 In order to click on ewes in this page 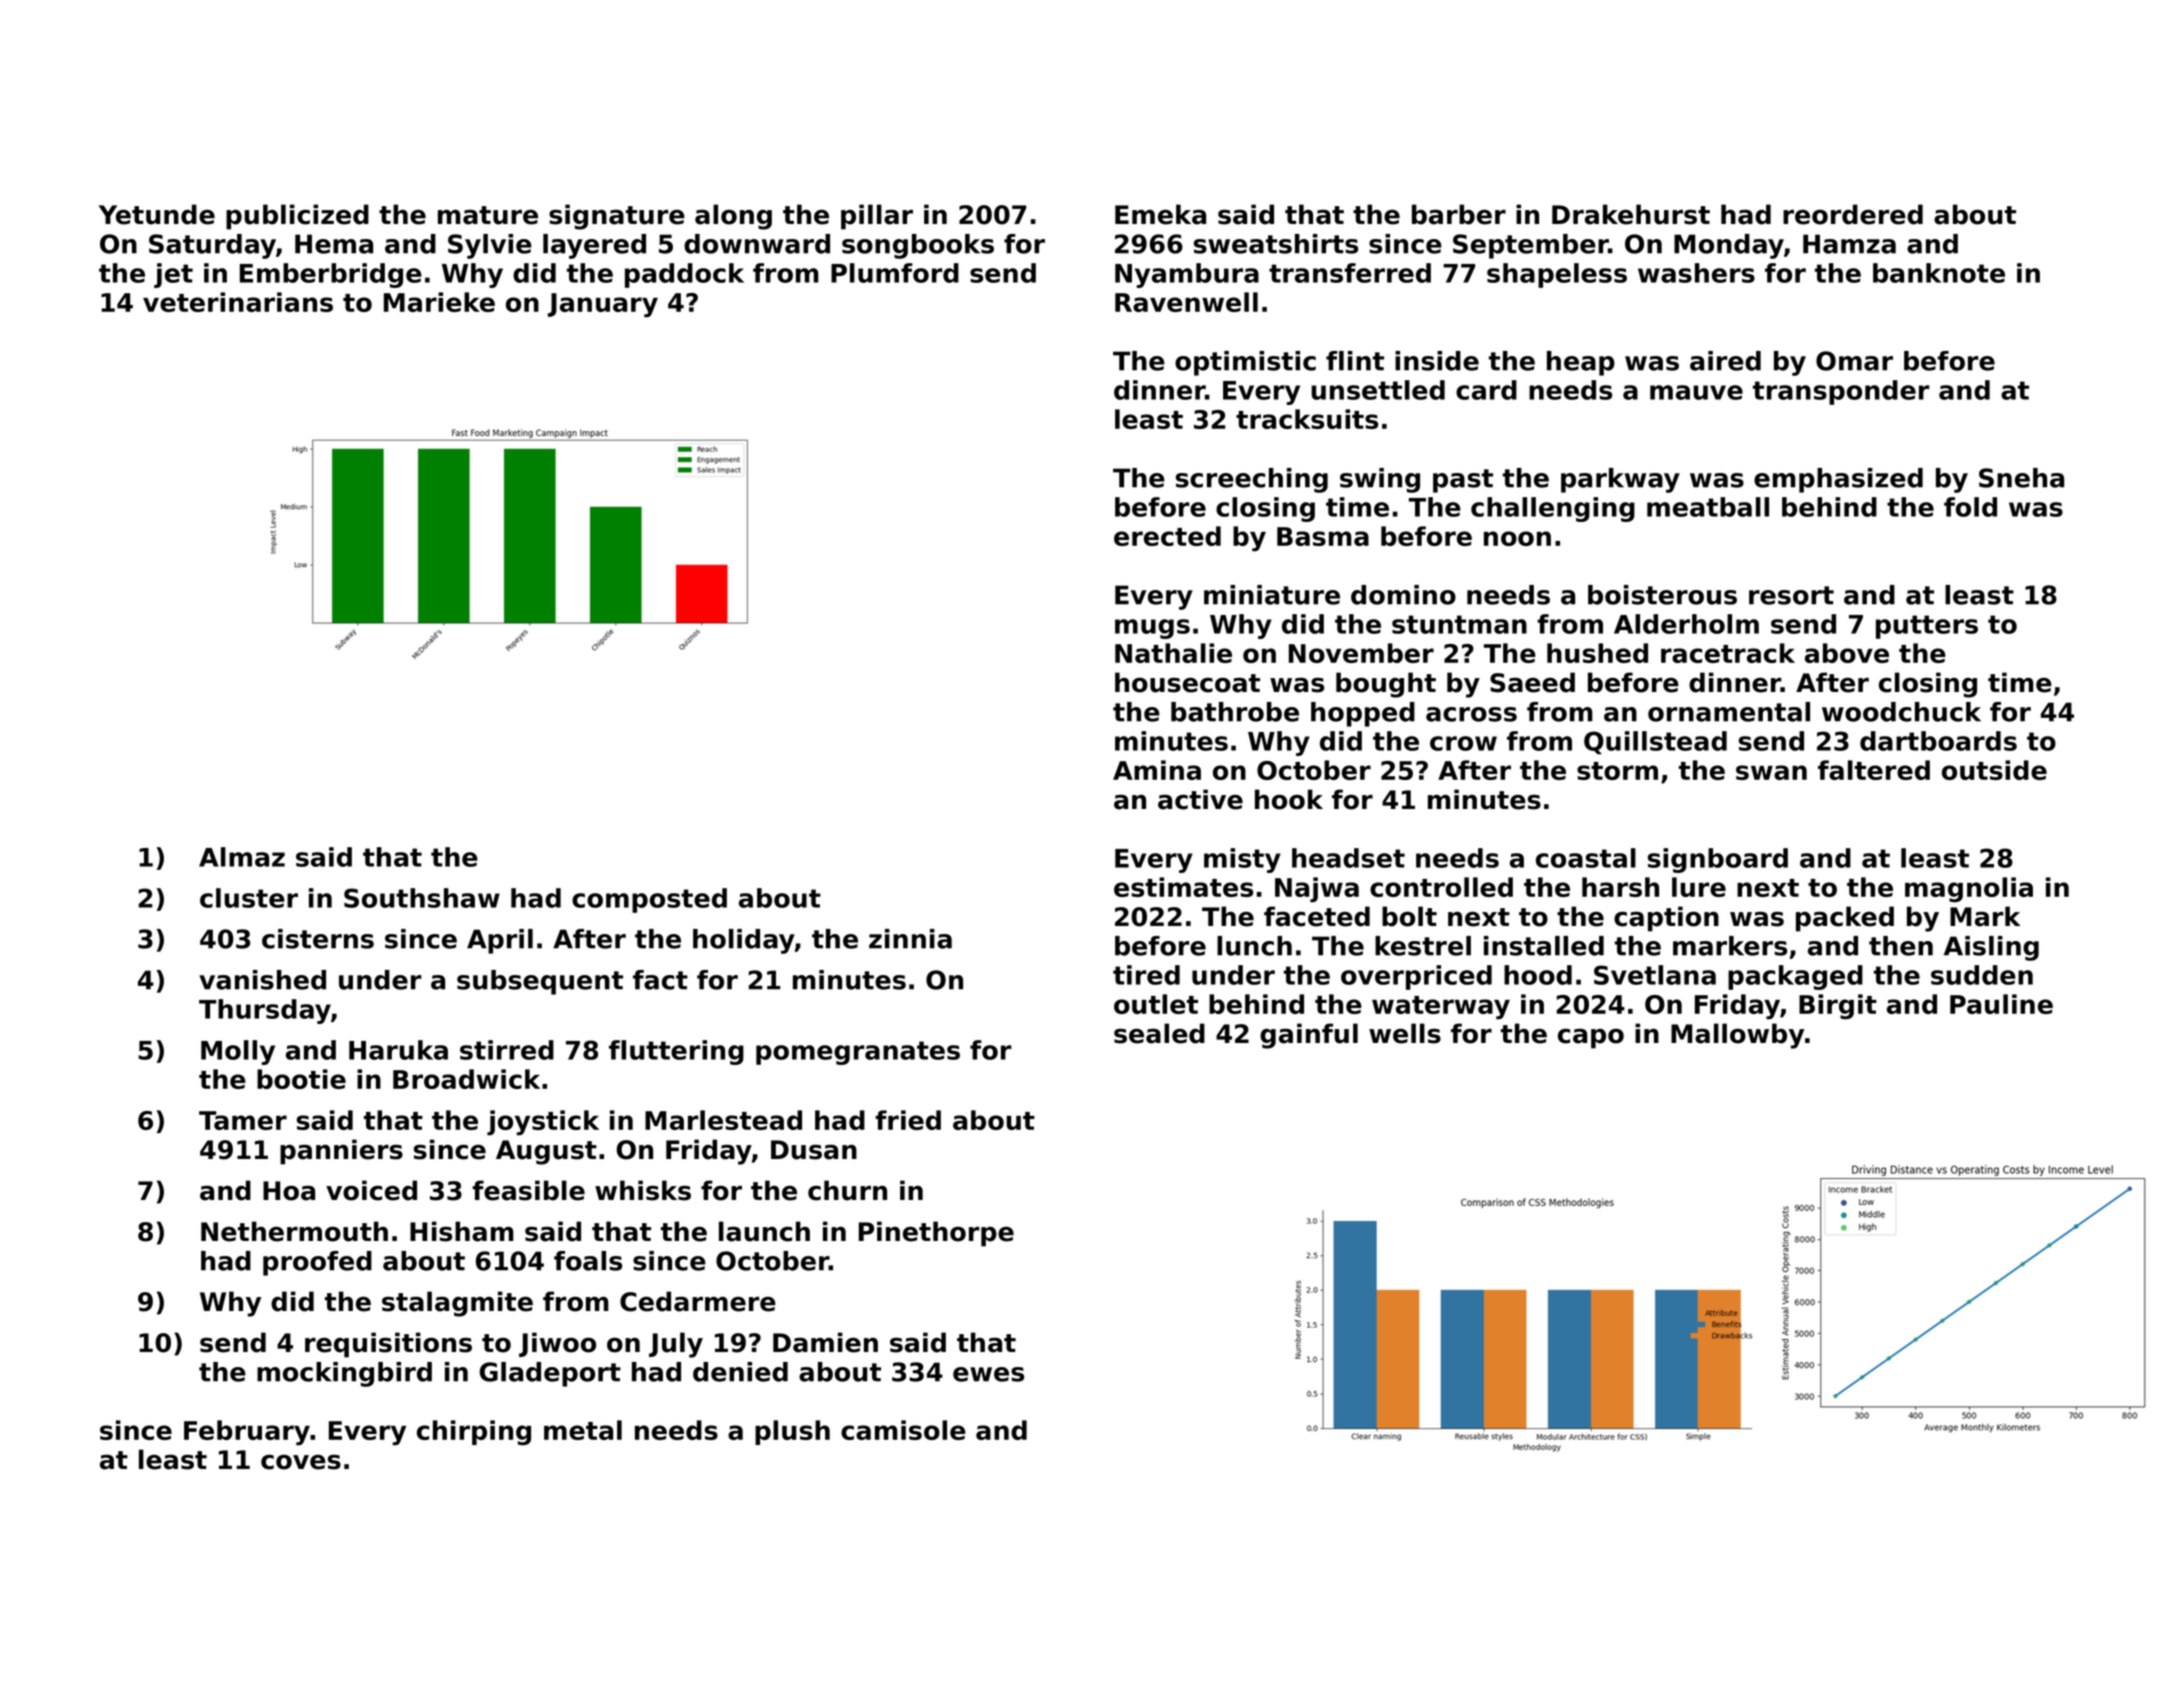, I will do `click(988, 1374)`.
